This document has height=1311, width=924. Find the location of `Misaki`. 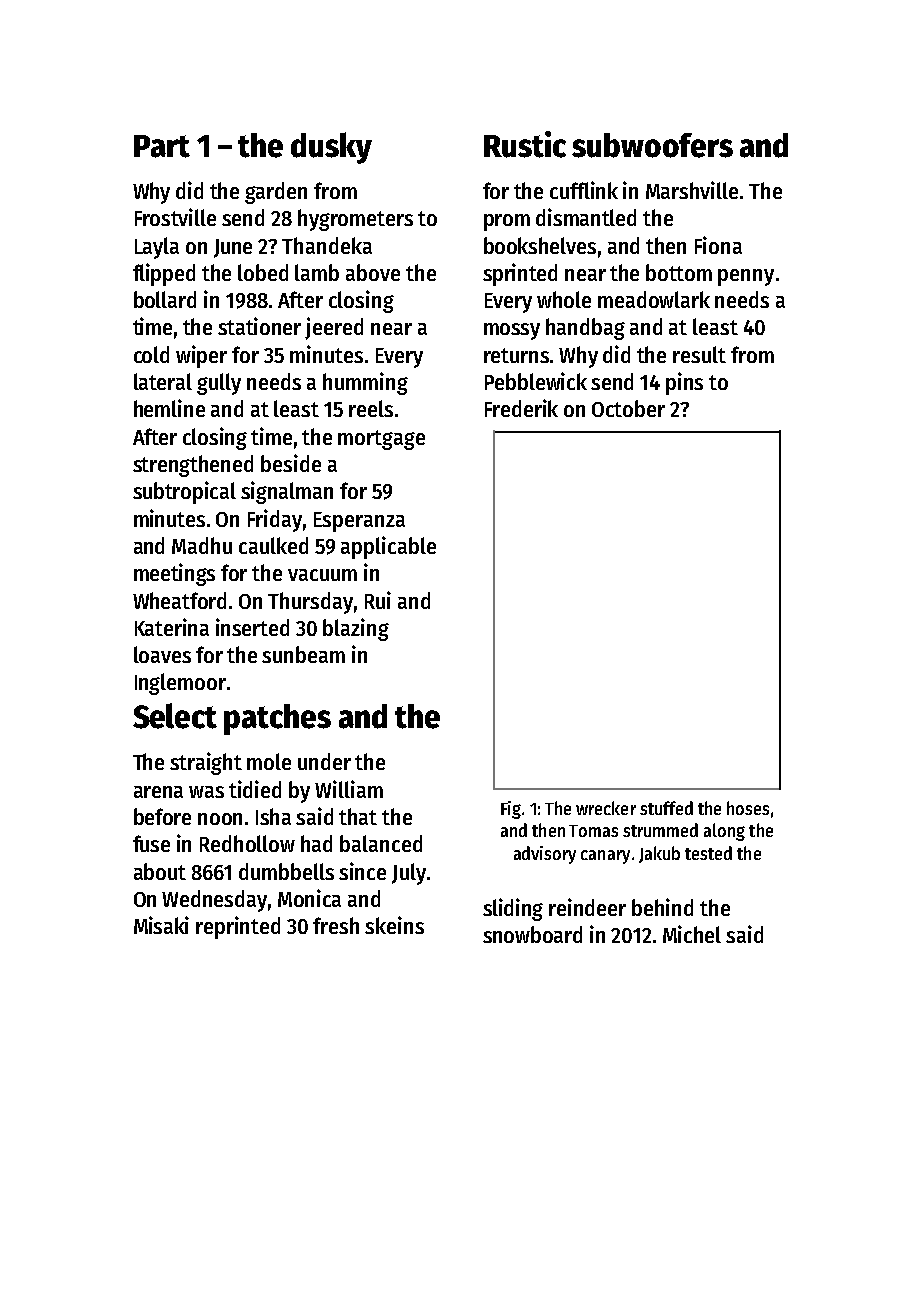

Misaki is located at coordinates (161, 925).
